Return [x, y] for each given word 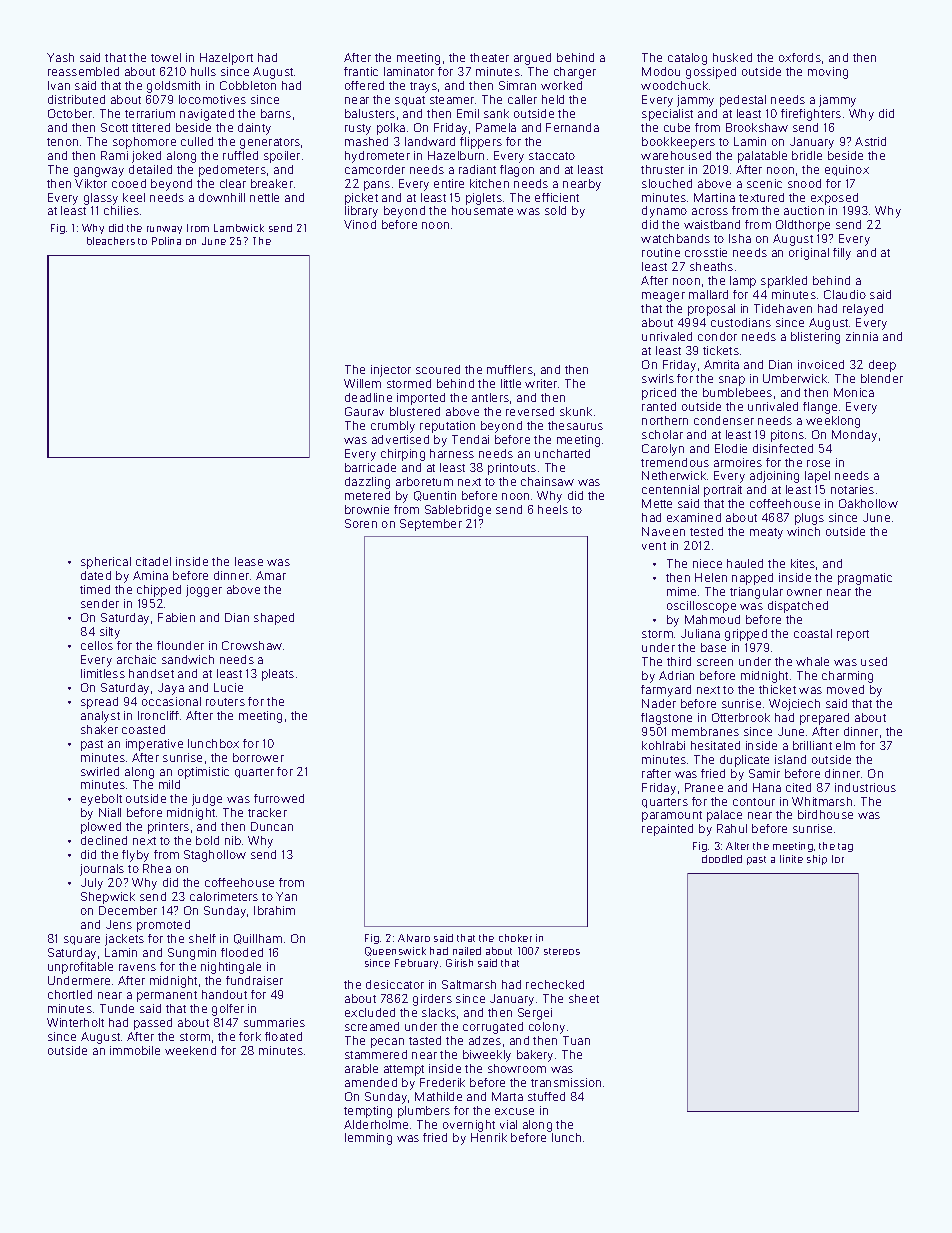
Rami [114, 155]
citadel [153, 561]
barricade [370, 467]
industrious [865, 787]
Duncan [272, 826]
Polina [166, 241]
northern [665, 420]
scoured [438, 369]
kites [803, 563]
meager [663, 297]
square [82, 940]
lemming [368, 1139]
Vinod [360, 224]
